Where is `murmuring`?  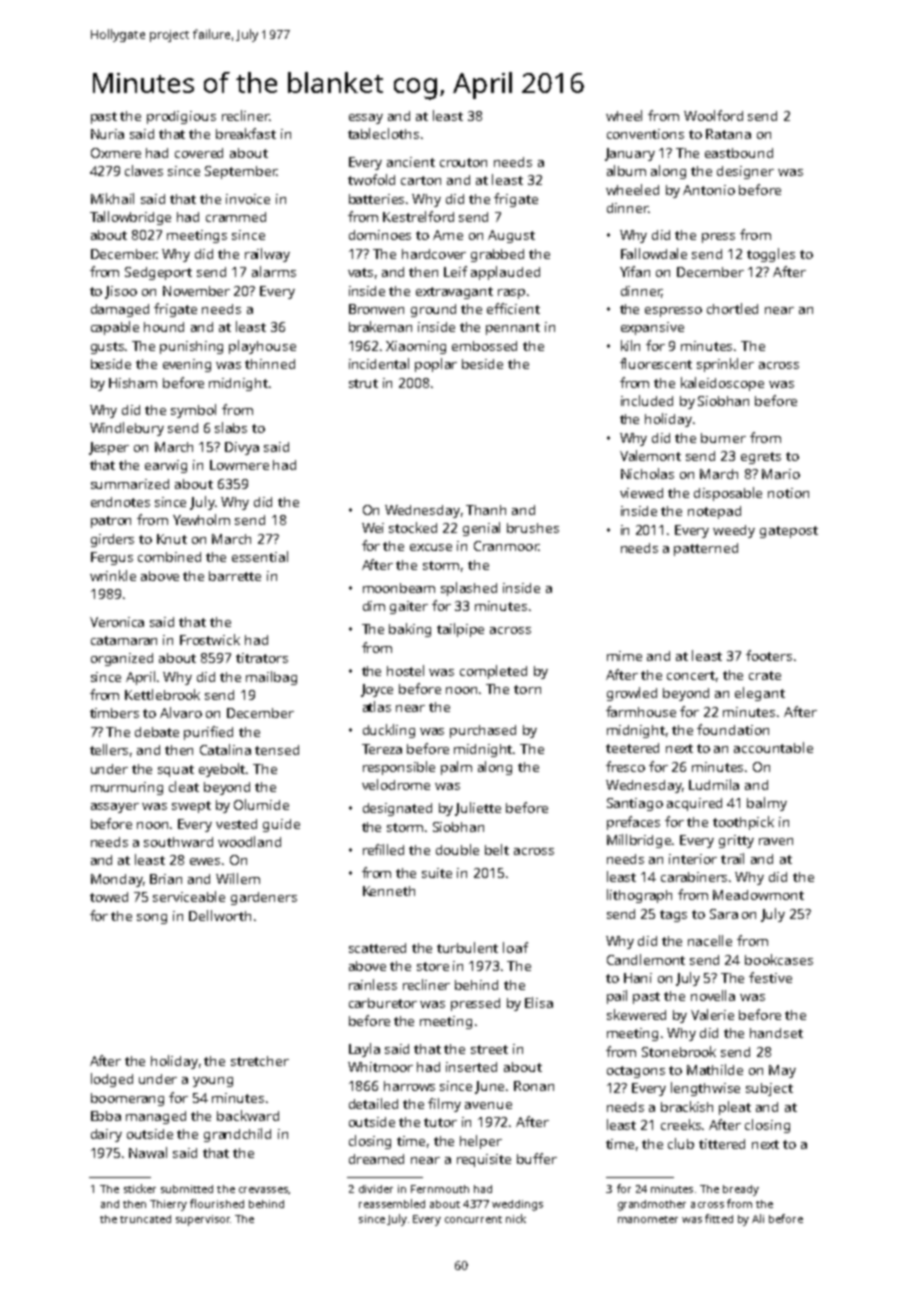 murmuring is located at coordinates (127, 788).
